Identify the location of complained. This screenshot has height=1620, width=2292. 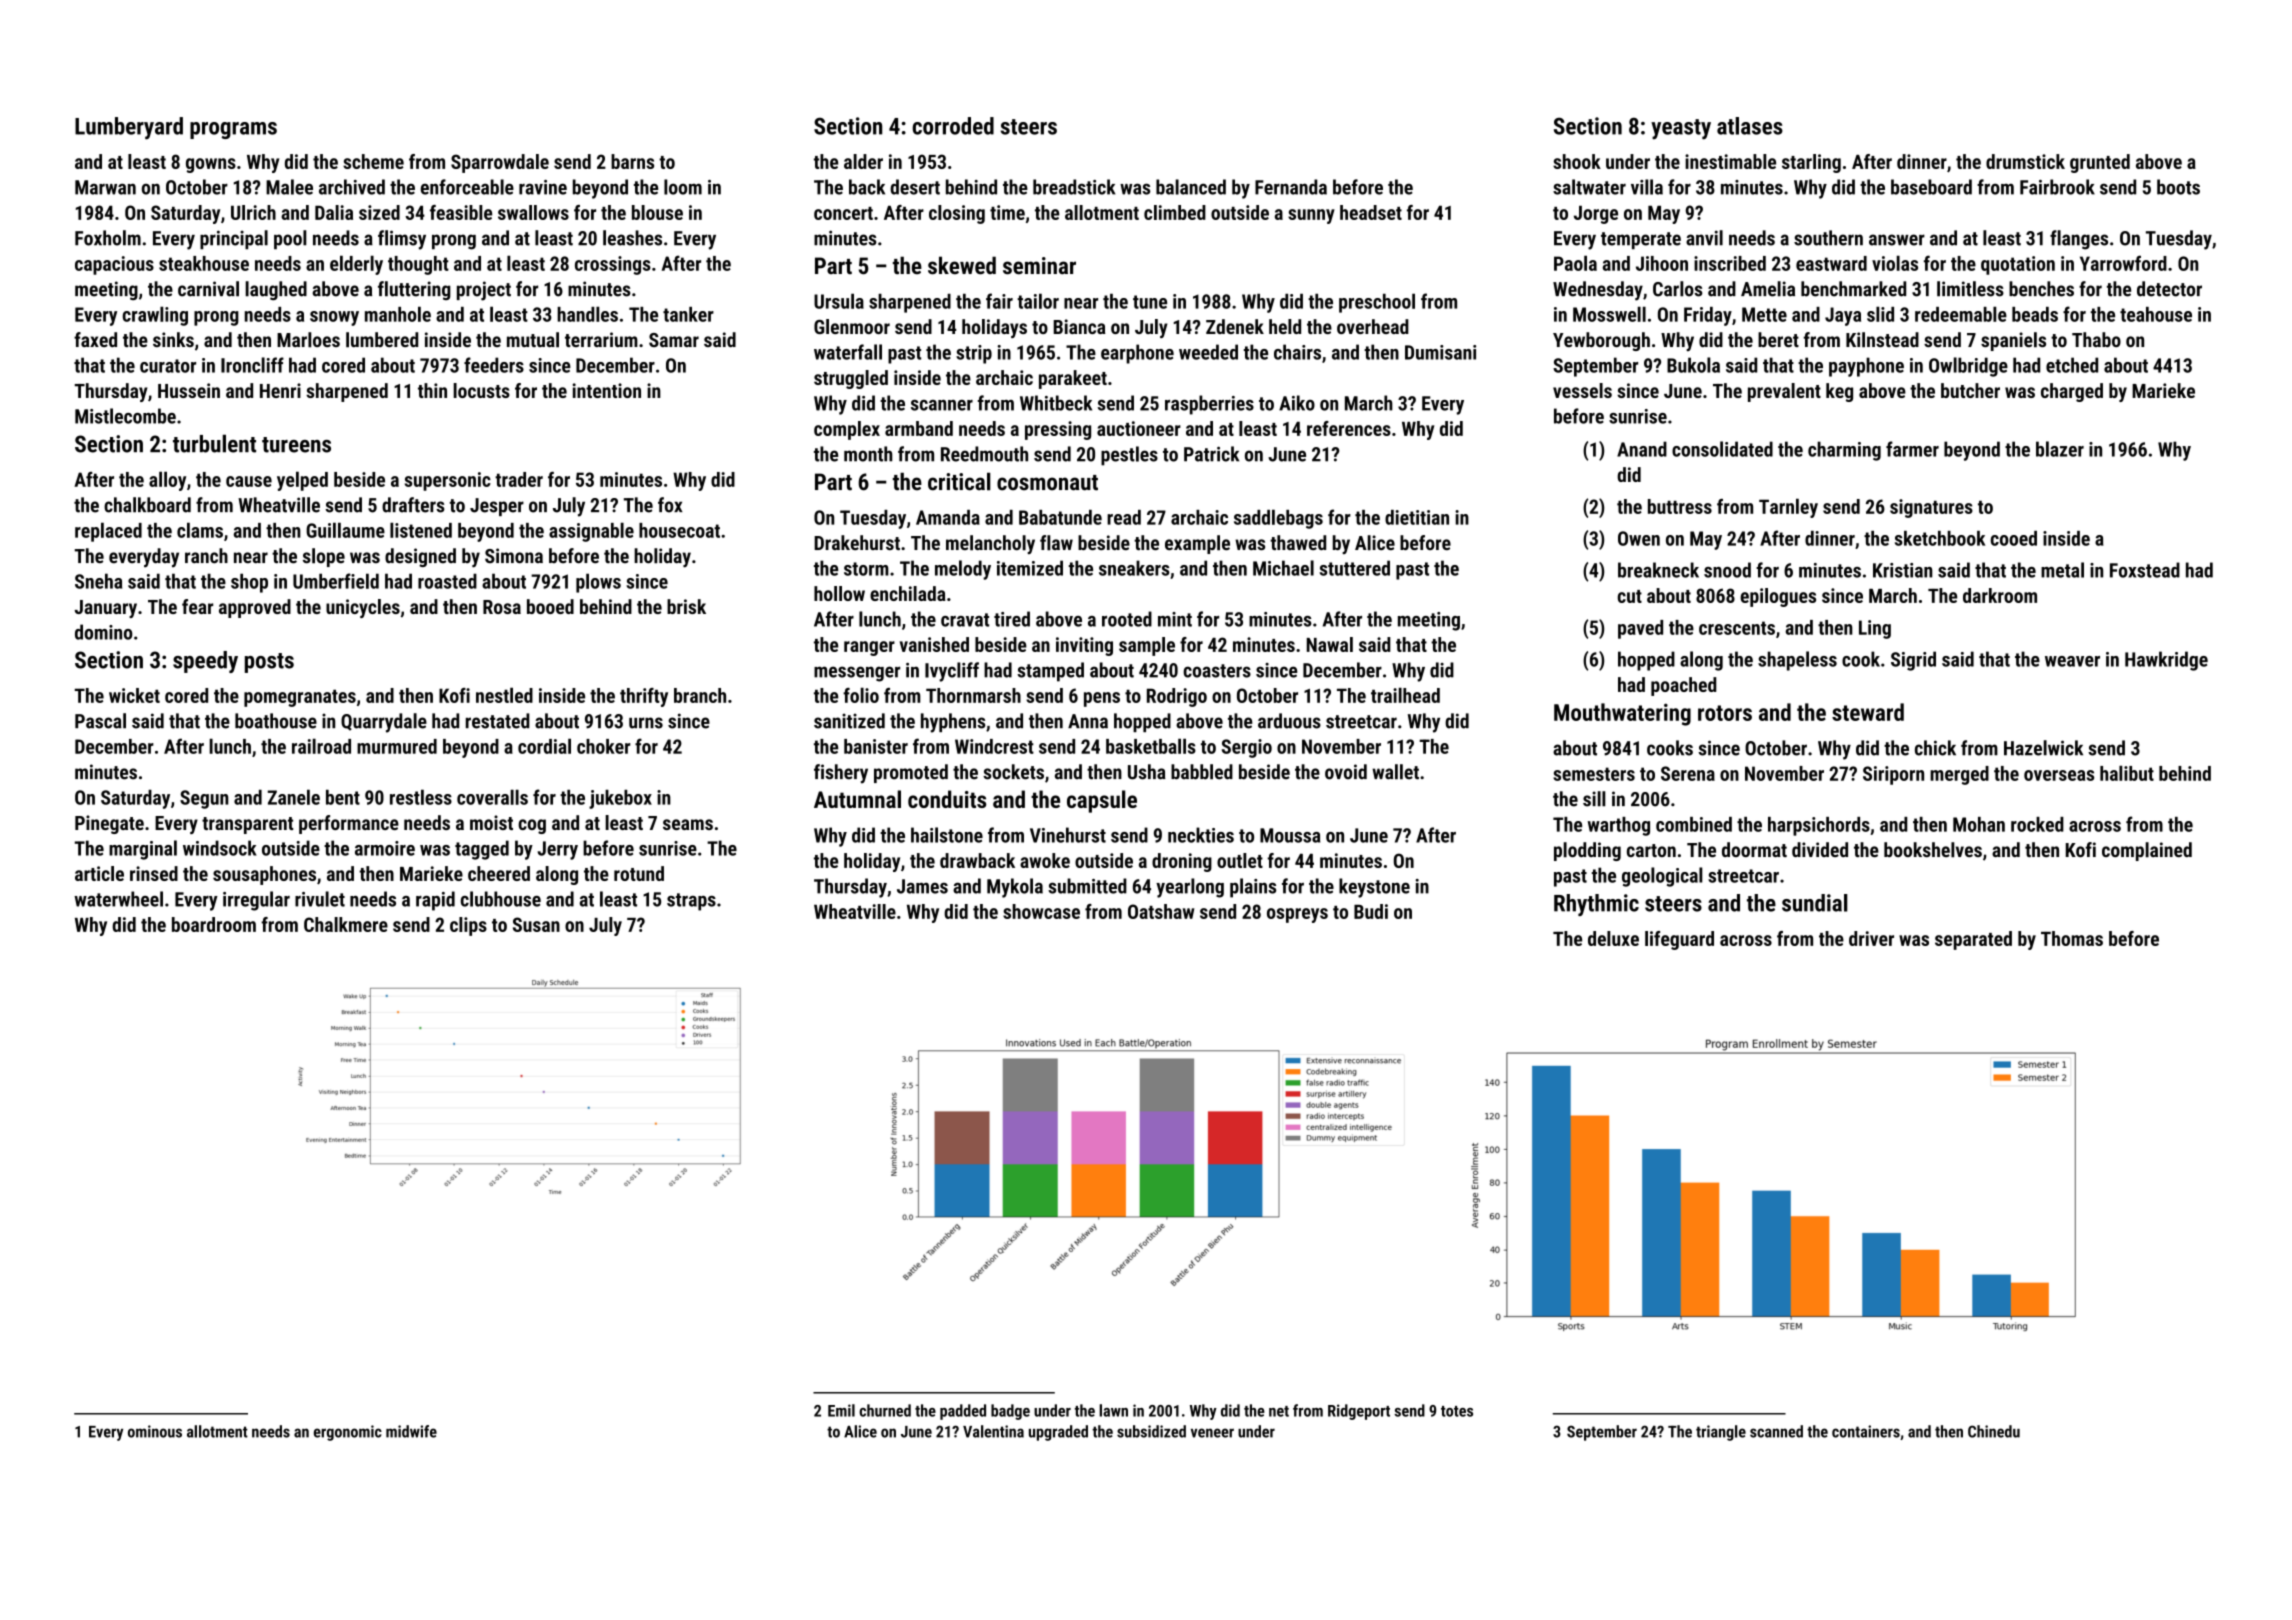
(2147, 851).
